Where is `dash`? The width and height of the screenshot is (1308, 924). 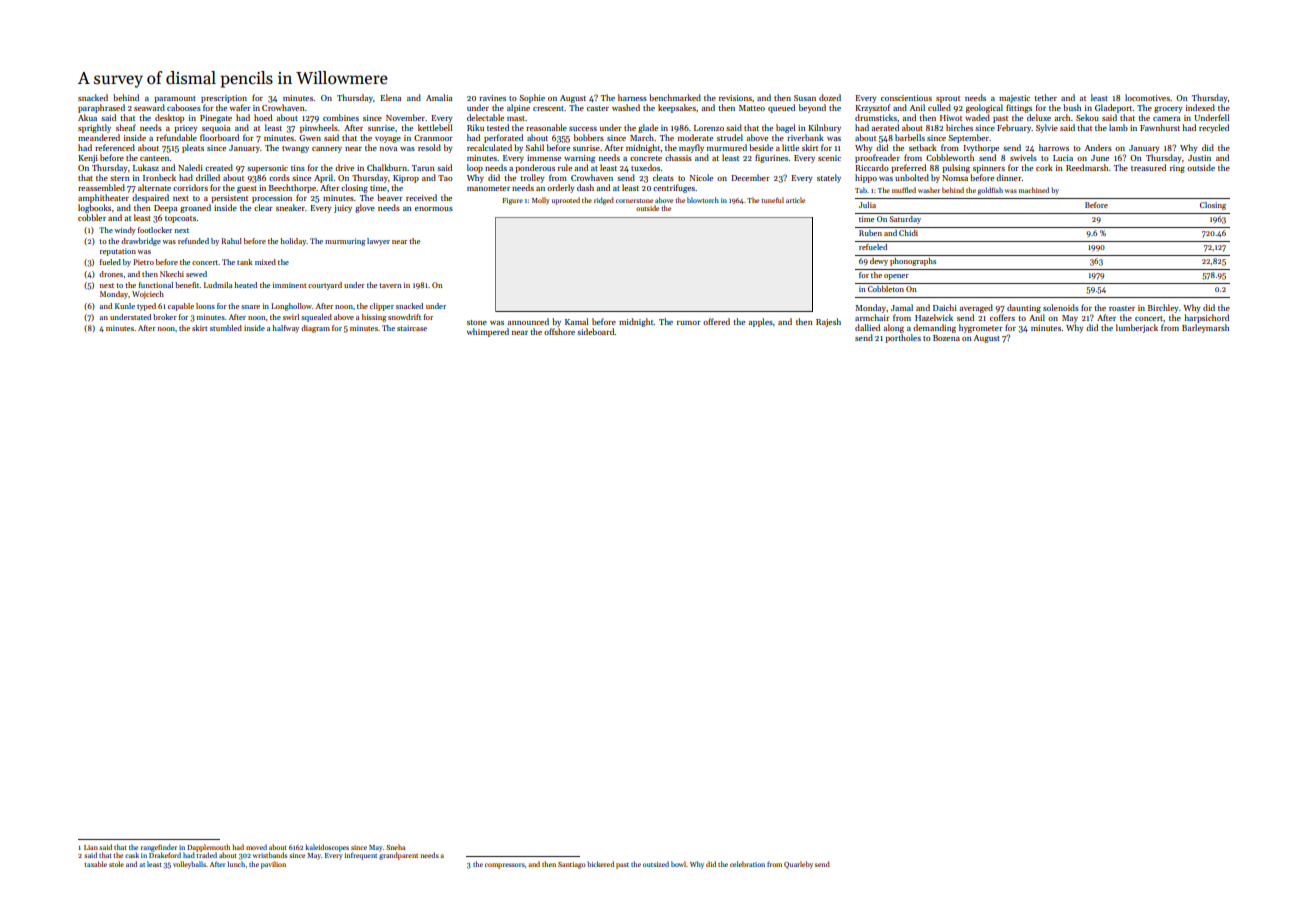
dash is located at coordinates (585, 187).
